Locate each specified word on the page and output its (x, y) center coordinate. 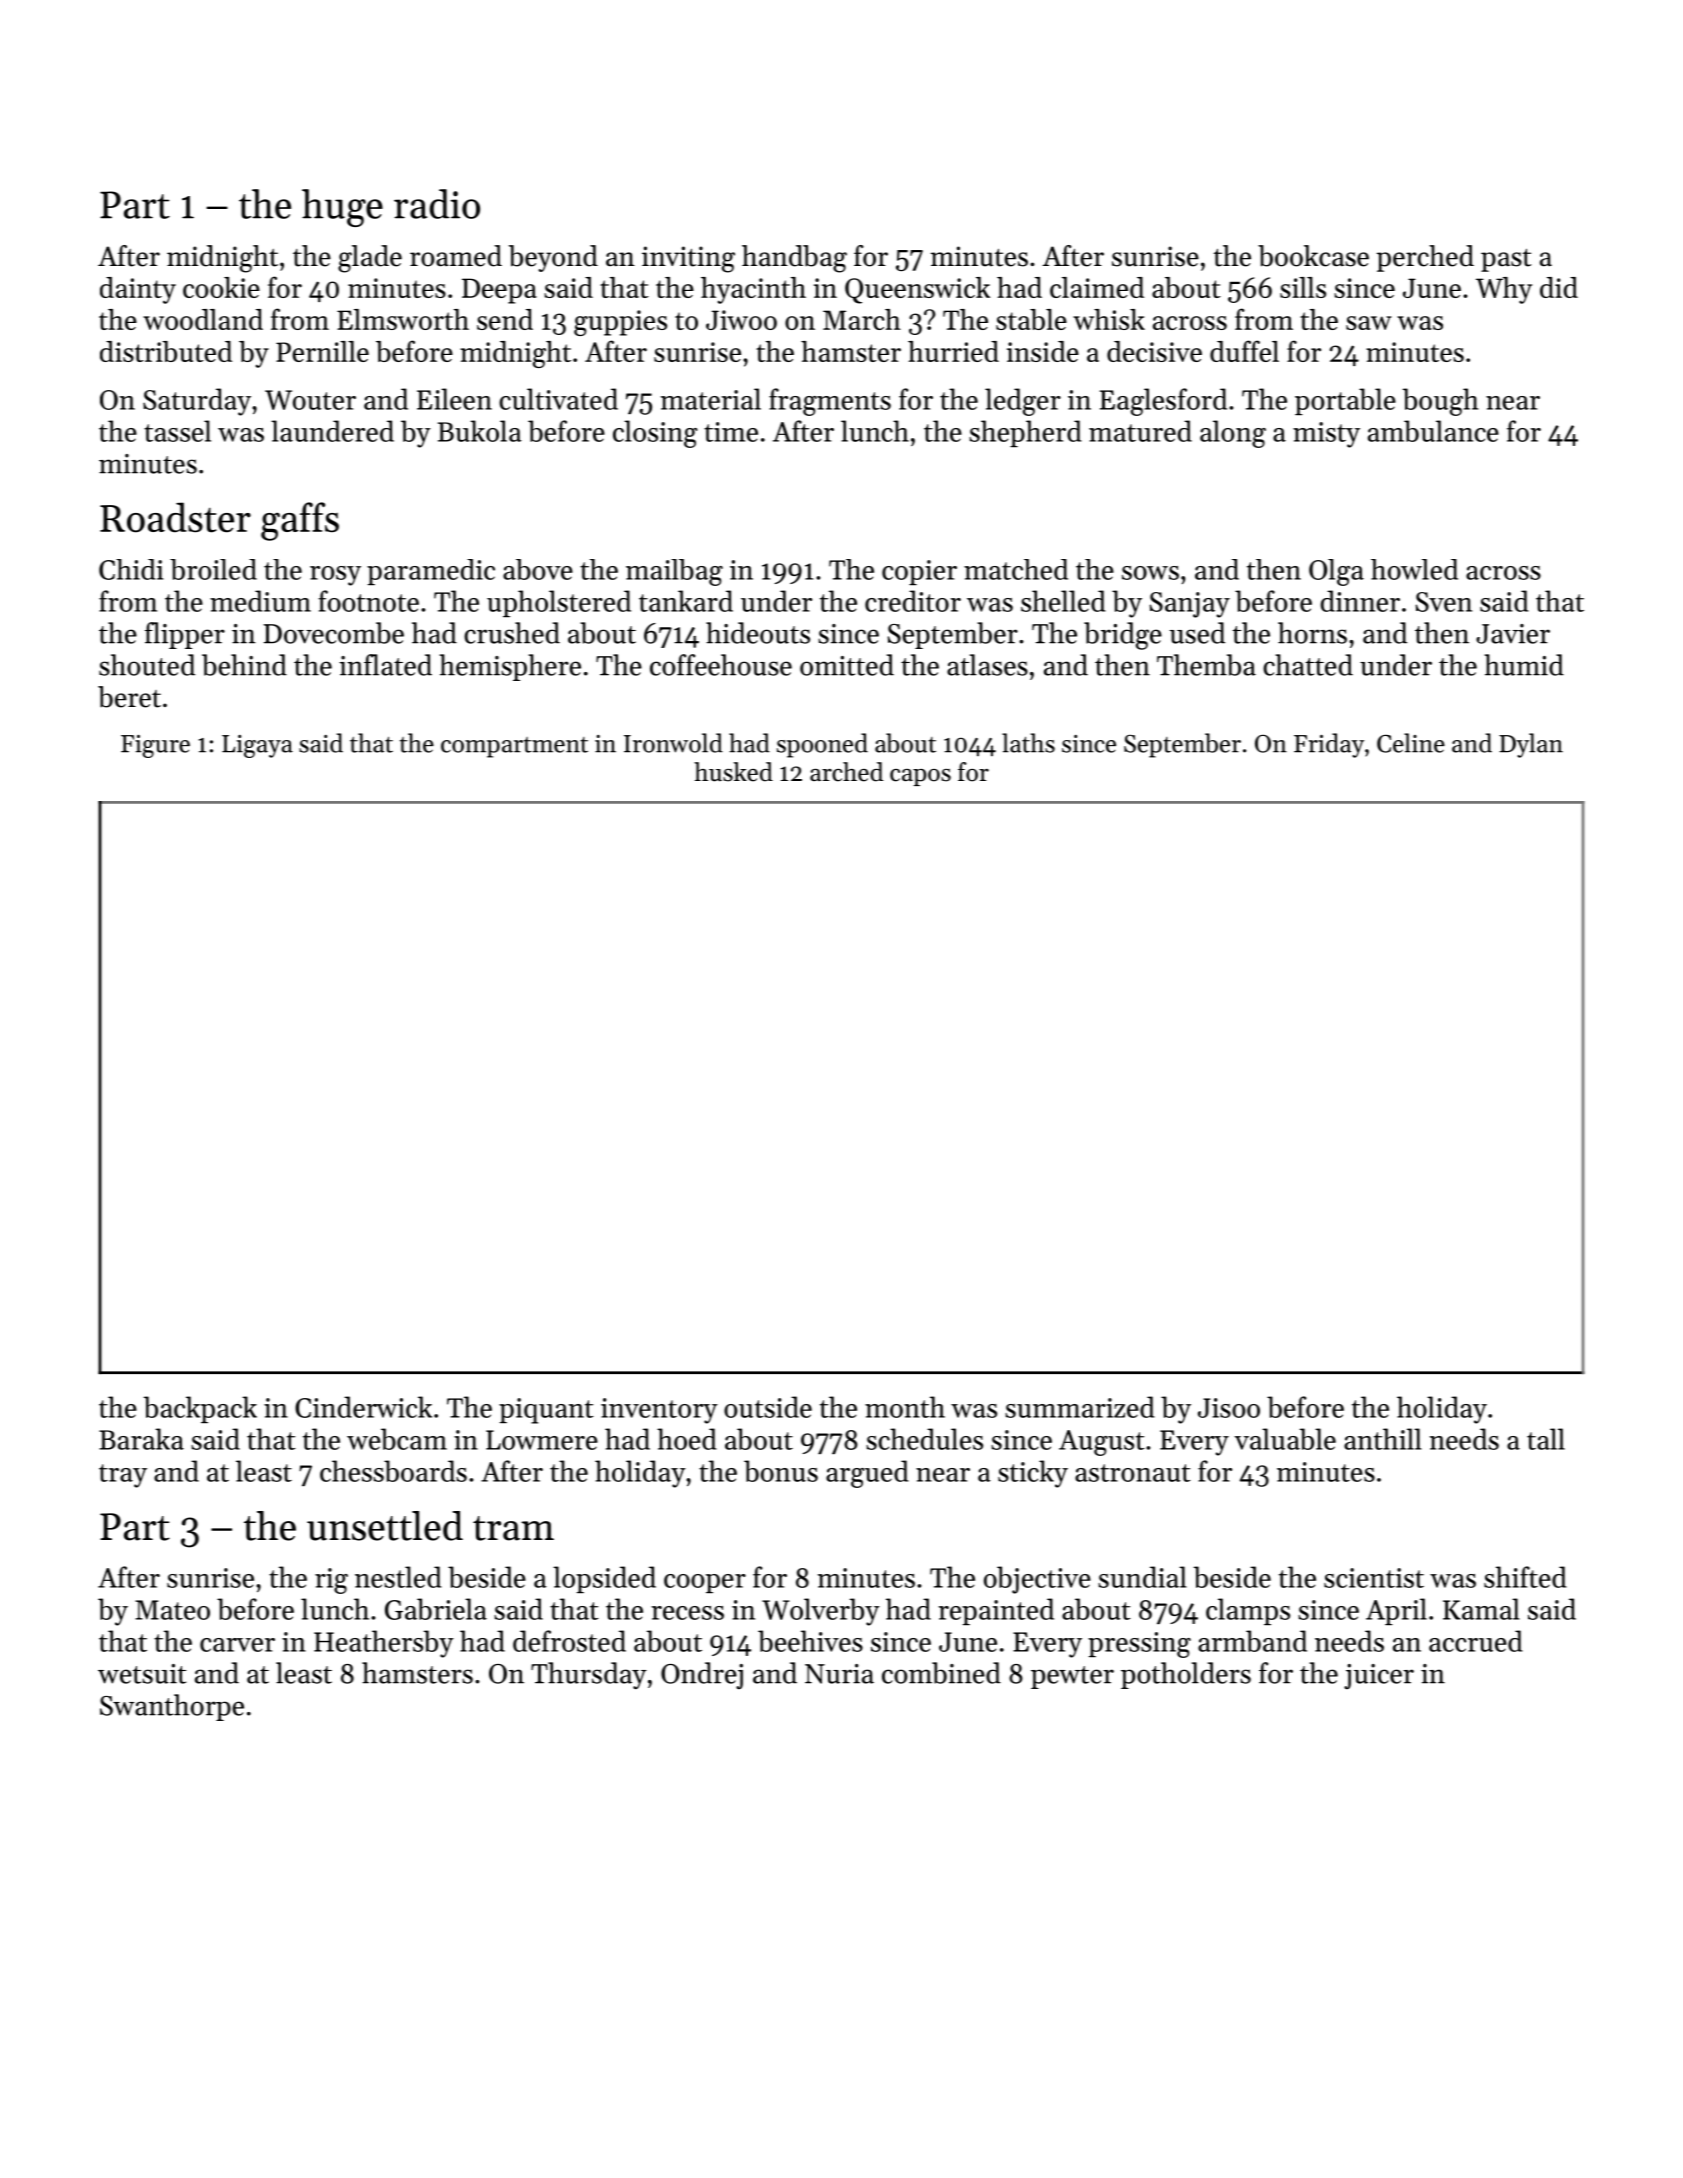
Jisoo (1229, 1408)
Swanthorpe (172, 1707)
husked (733, 772)
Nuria (839, 1674)
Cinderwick (363, 1407)
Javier (1513, 634)
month (905, 1407)
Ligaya (257, 746)
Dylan (1531, 745)
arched (846, 772)
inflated (385, 665)
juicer (1379, 1676)
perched (1425, 258)
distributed (166, 351)
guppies (620, 323)
